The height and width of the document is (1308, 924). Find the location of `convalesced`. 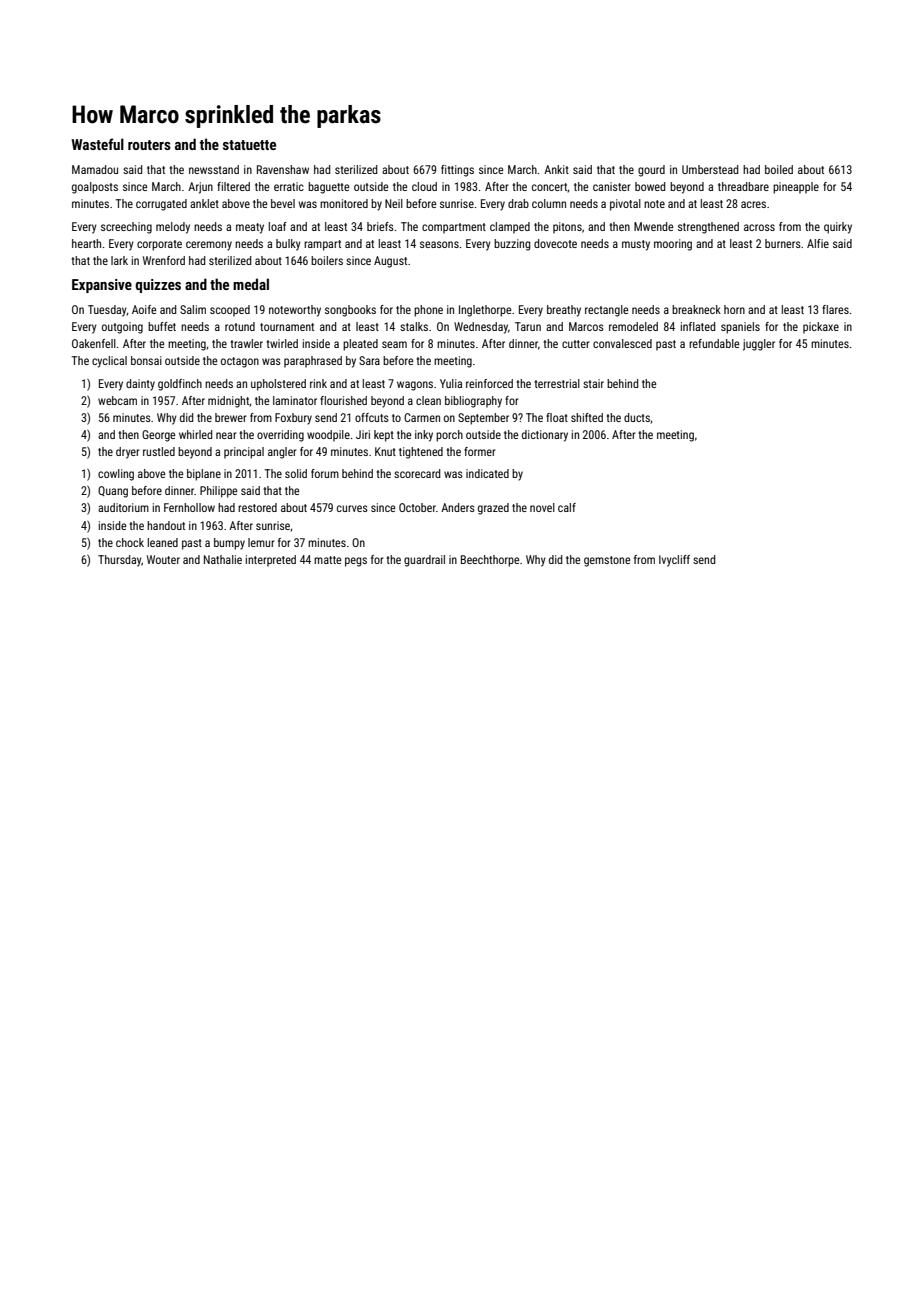

convalesced is located at coordinates (622, 343).
